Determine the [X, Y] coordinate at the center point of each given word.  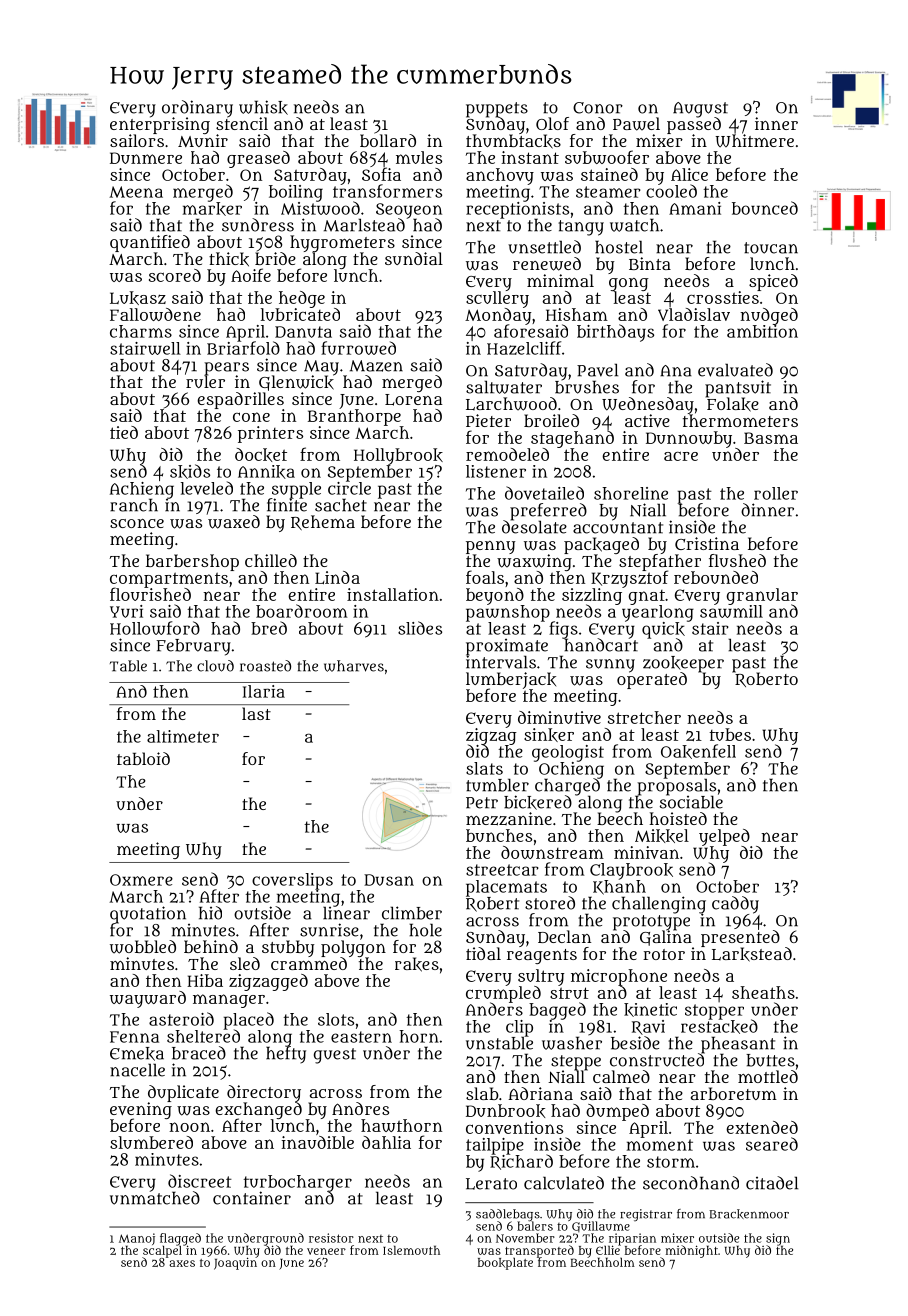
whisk [263, 107]
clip [519, 1028]
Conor [598, 108]
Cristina [707, 543]
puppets [497, 109]
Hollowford [155, 628]
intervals [501, 662]
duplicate [183, 1093]
